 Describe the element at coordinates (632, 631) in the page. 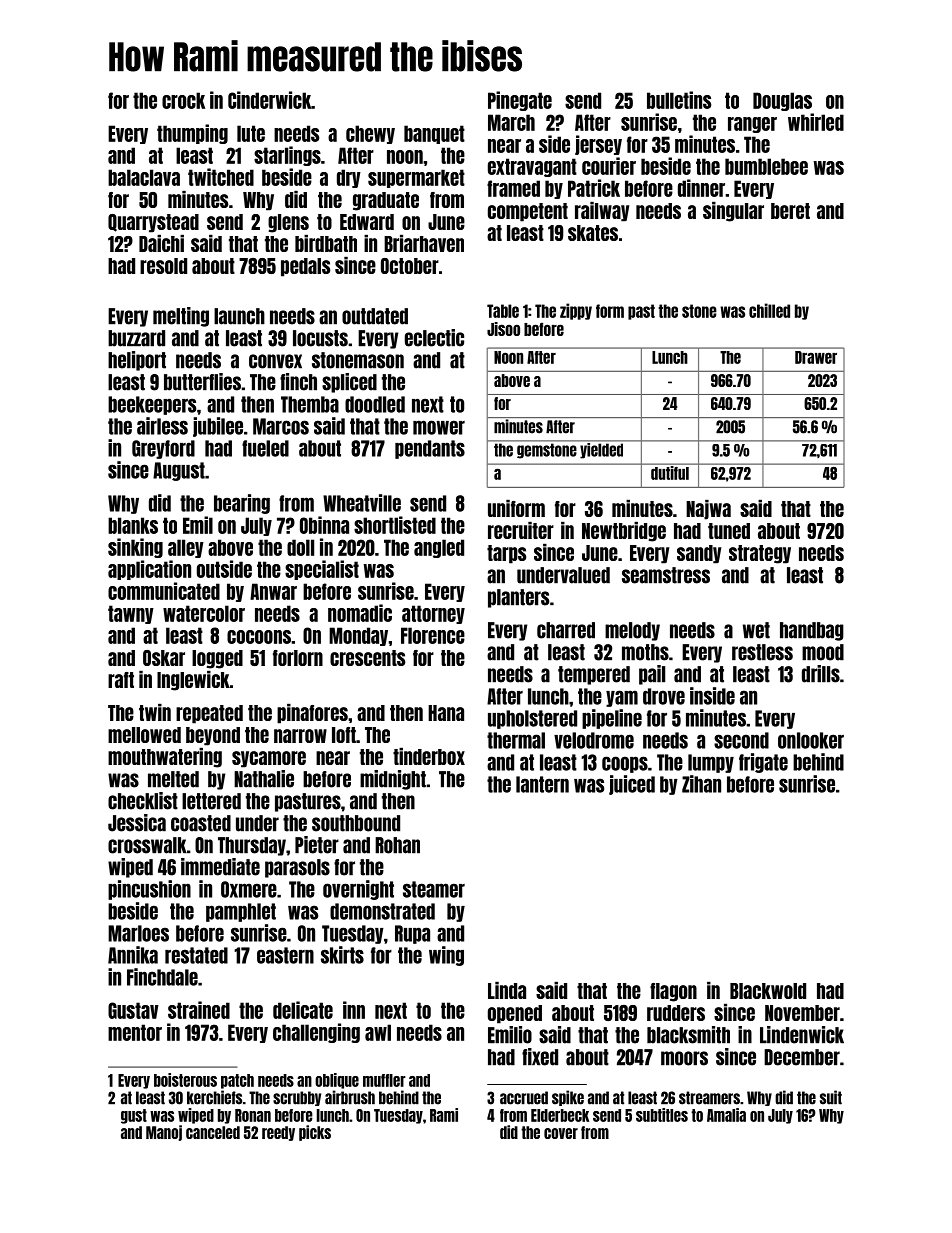

I see `melody` at that location.
